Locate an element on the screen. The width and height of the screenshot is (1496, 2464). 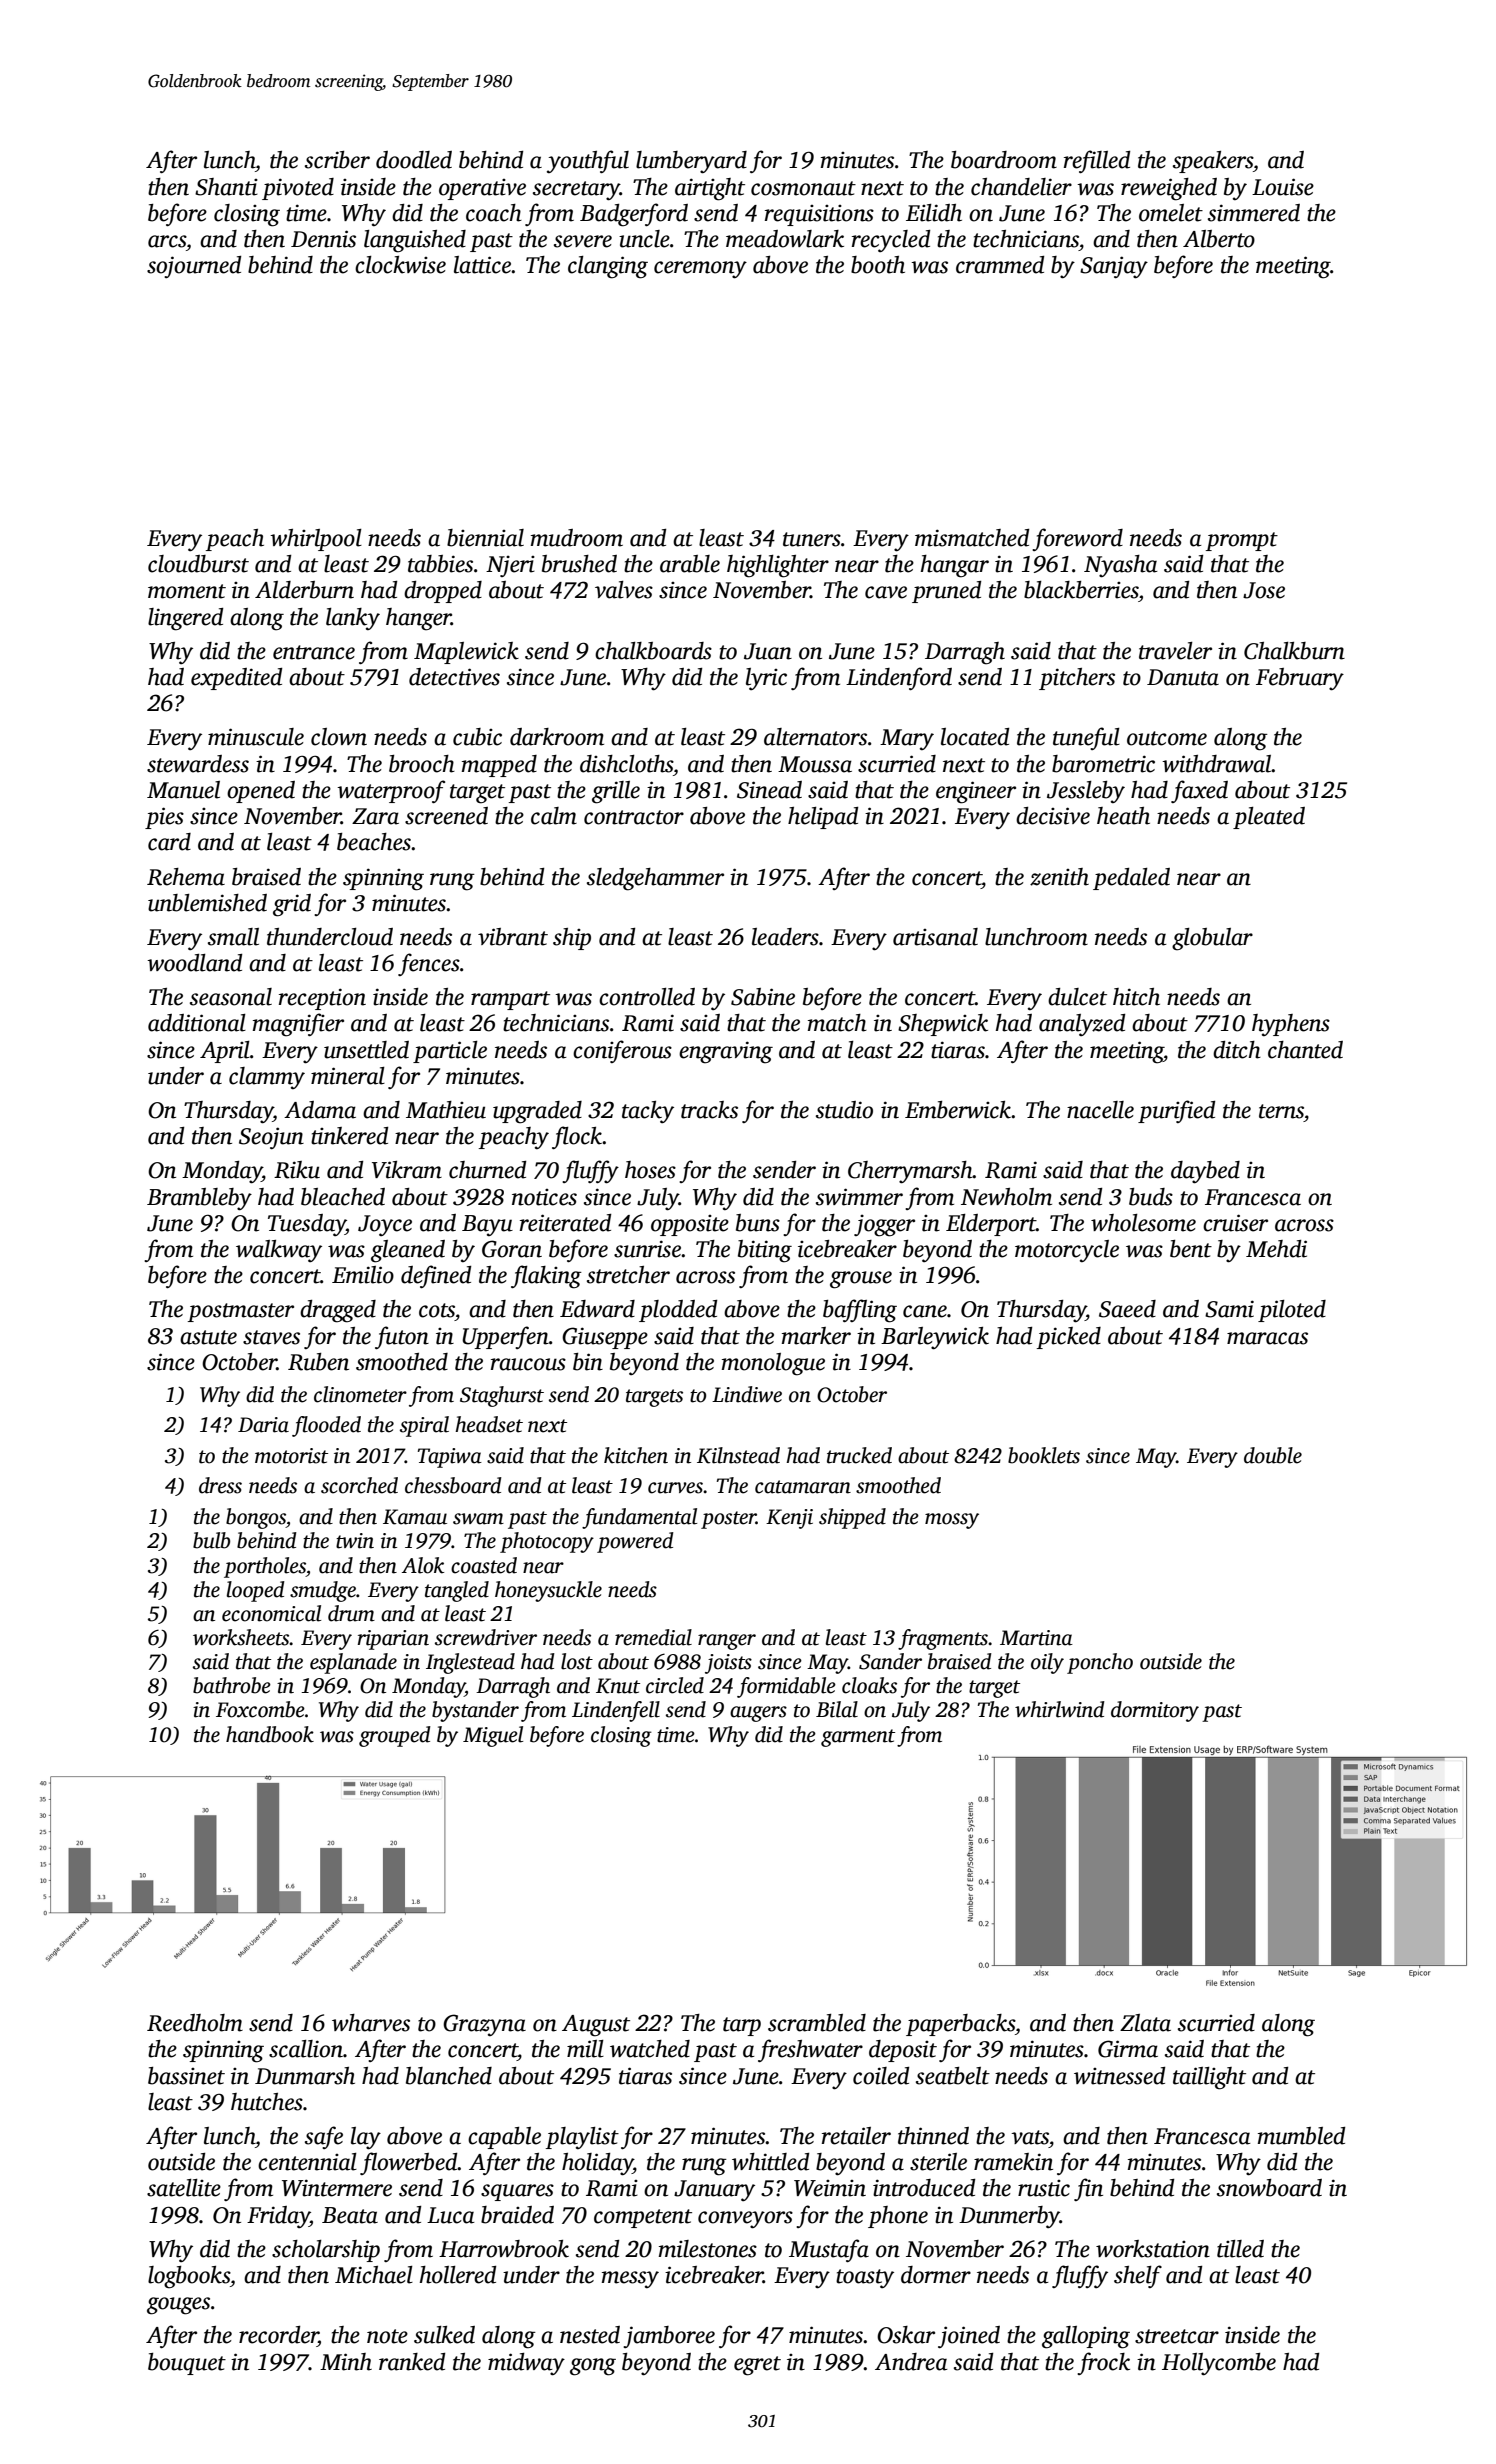
arcs is located at coordinates (167, 241).
